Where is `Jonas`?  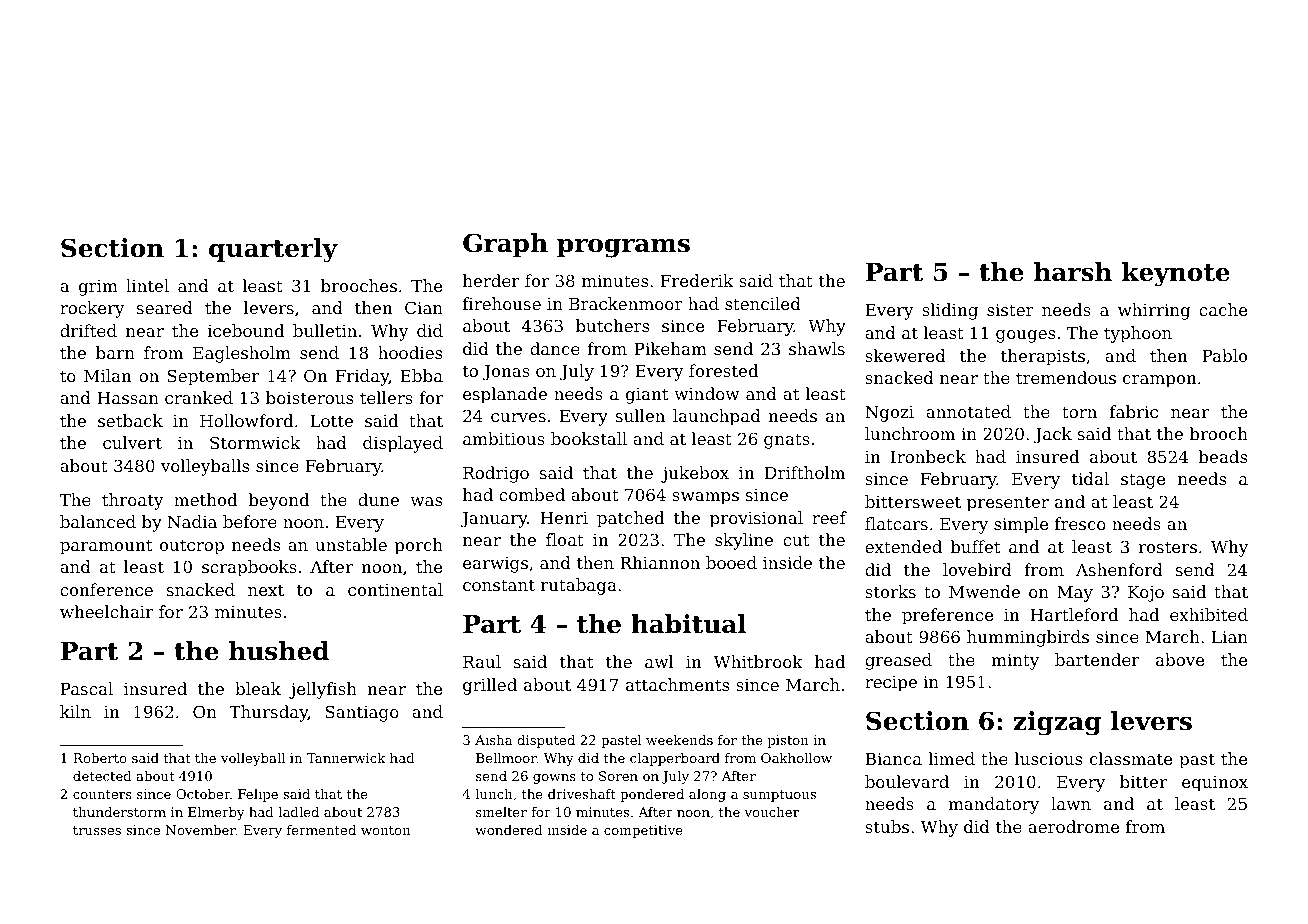
Jonas is located at coordinates (506, 373).
